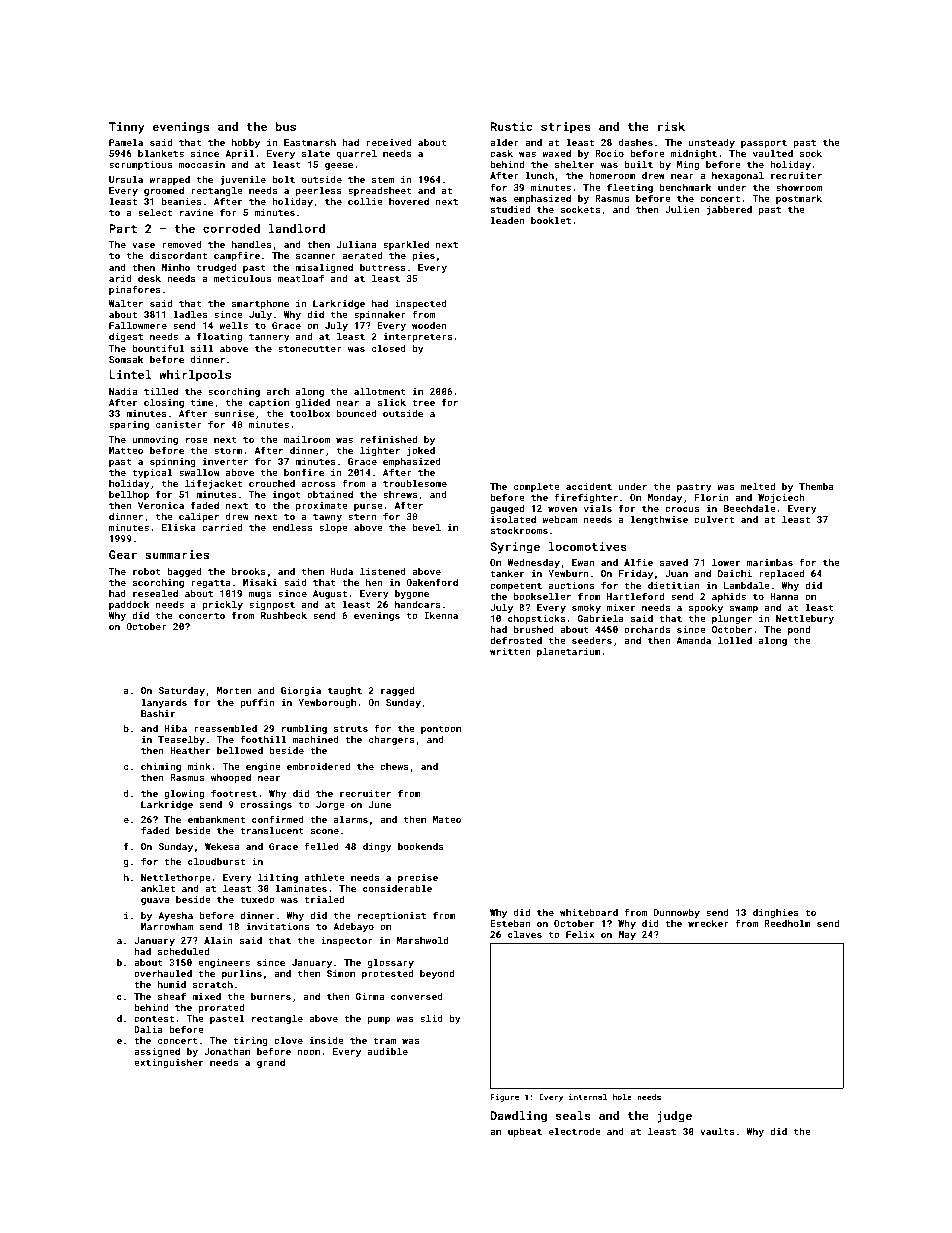 This screenshot has height=1233, width=952. Describe the element at coordinates (362, 255) in the screenshot. I see `aerated` at that location.
